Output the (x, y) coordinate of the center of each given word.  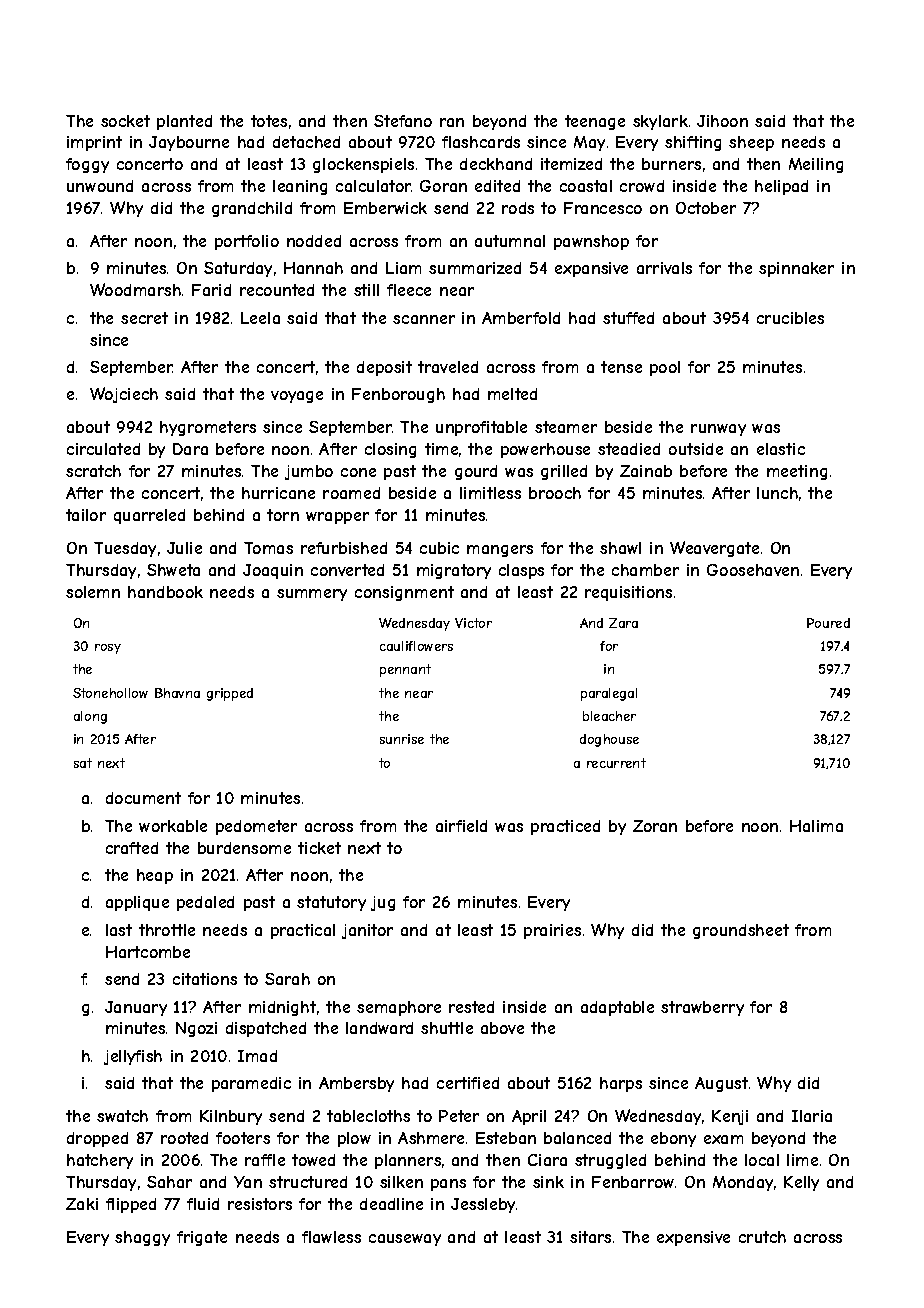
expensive (693, 1238)
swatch (122, 1116)
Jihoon (722, 121)
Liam (403, 268)
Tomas (268, 548)
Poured (828, 623)
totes (269, 121)
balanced (577, 1138)
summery (312, 595)
